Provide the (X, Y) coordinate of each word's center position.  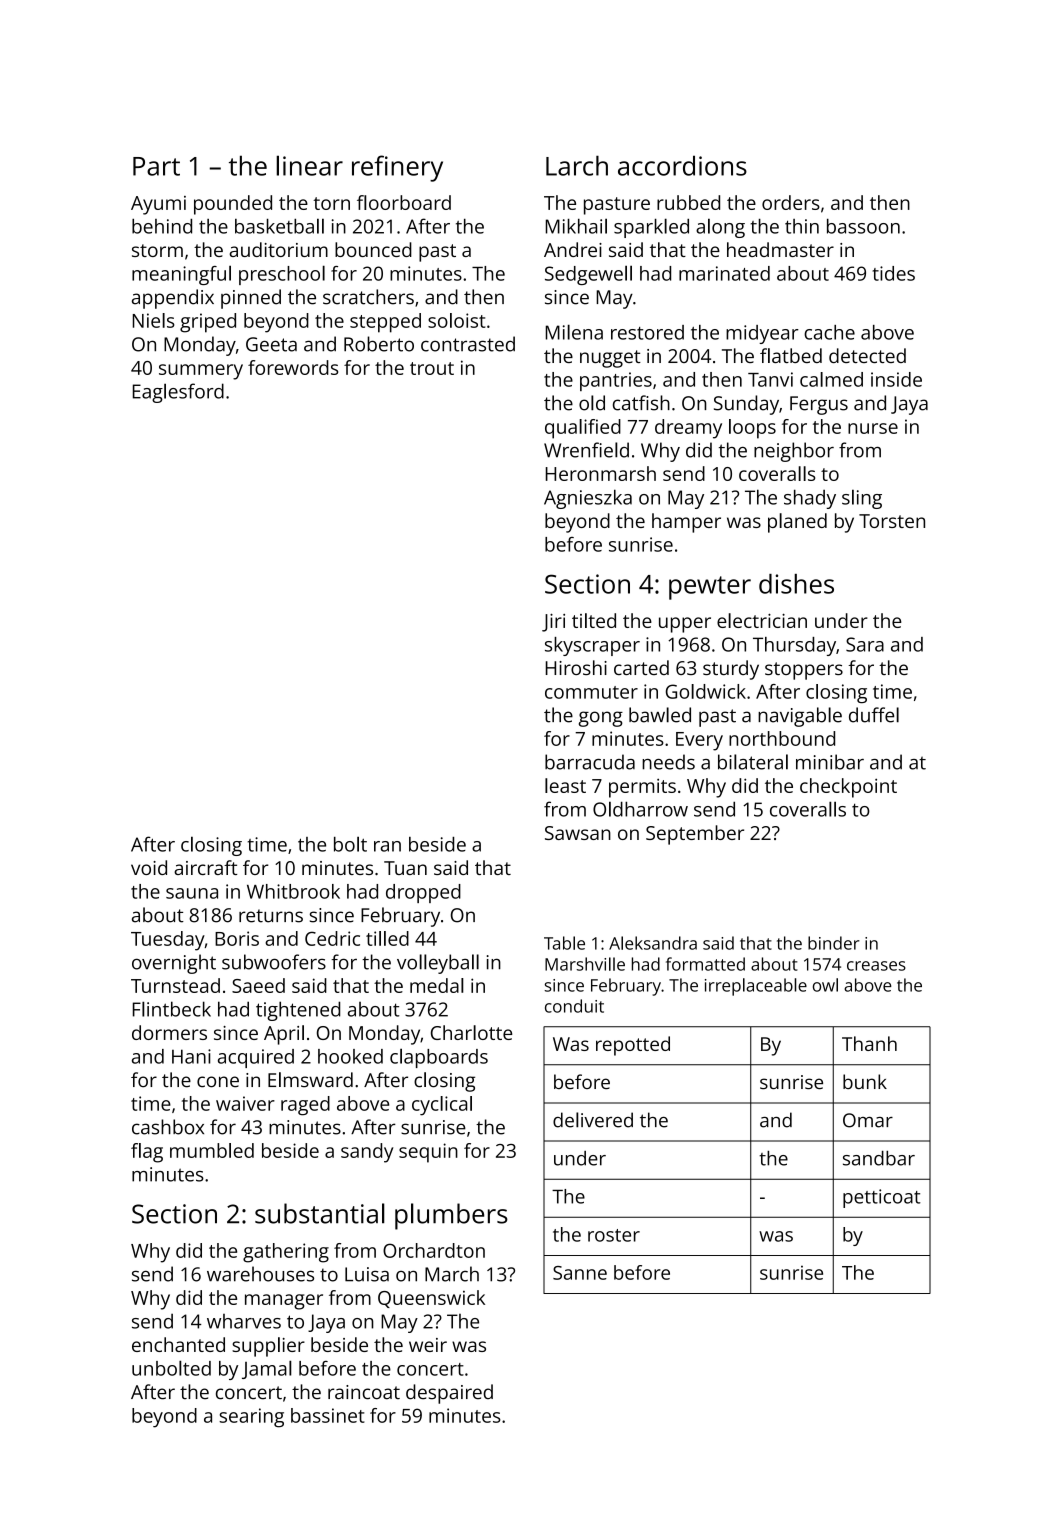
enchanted (178, 1344)
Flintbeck (172, 1009)
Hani (191, 1056)
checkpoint (848, 788)
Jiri (553, 623)
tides (894, 273)
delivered (593, 1120)
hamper (686, 523)
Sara (865, 644)
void (149, 867)
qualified (583, 429)
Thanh (869, 1043)
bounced (373, 249)
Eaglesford (178, 393)
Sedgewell (588, 275)
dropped (423, 893)
